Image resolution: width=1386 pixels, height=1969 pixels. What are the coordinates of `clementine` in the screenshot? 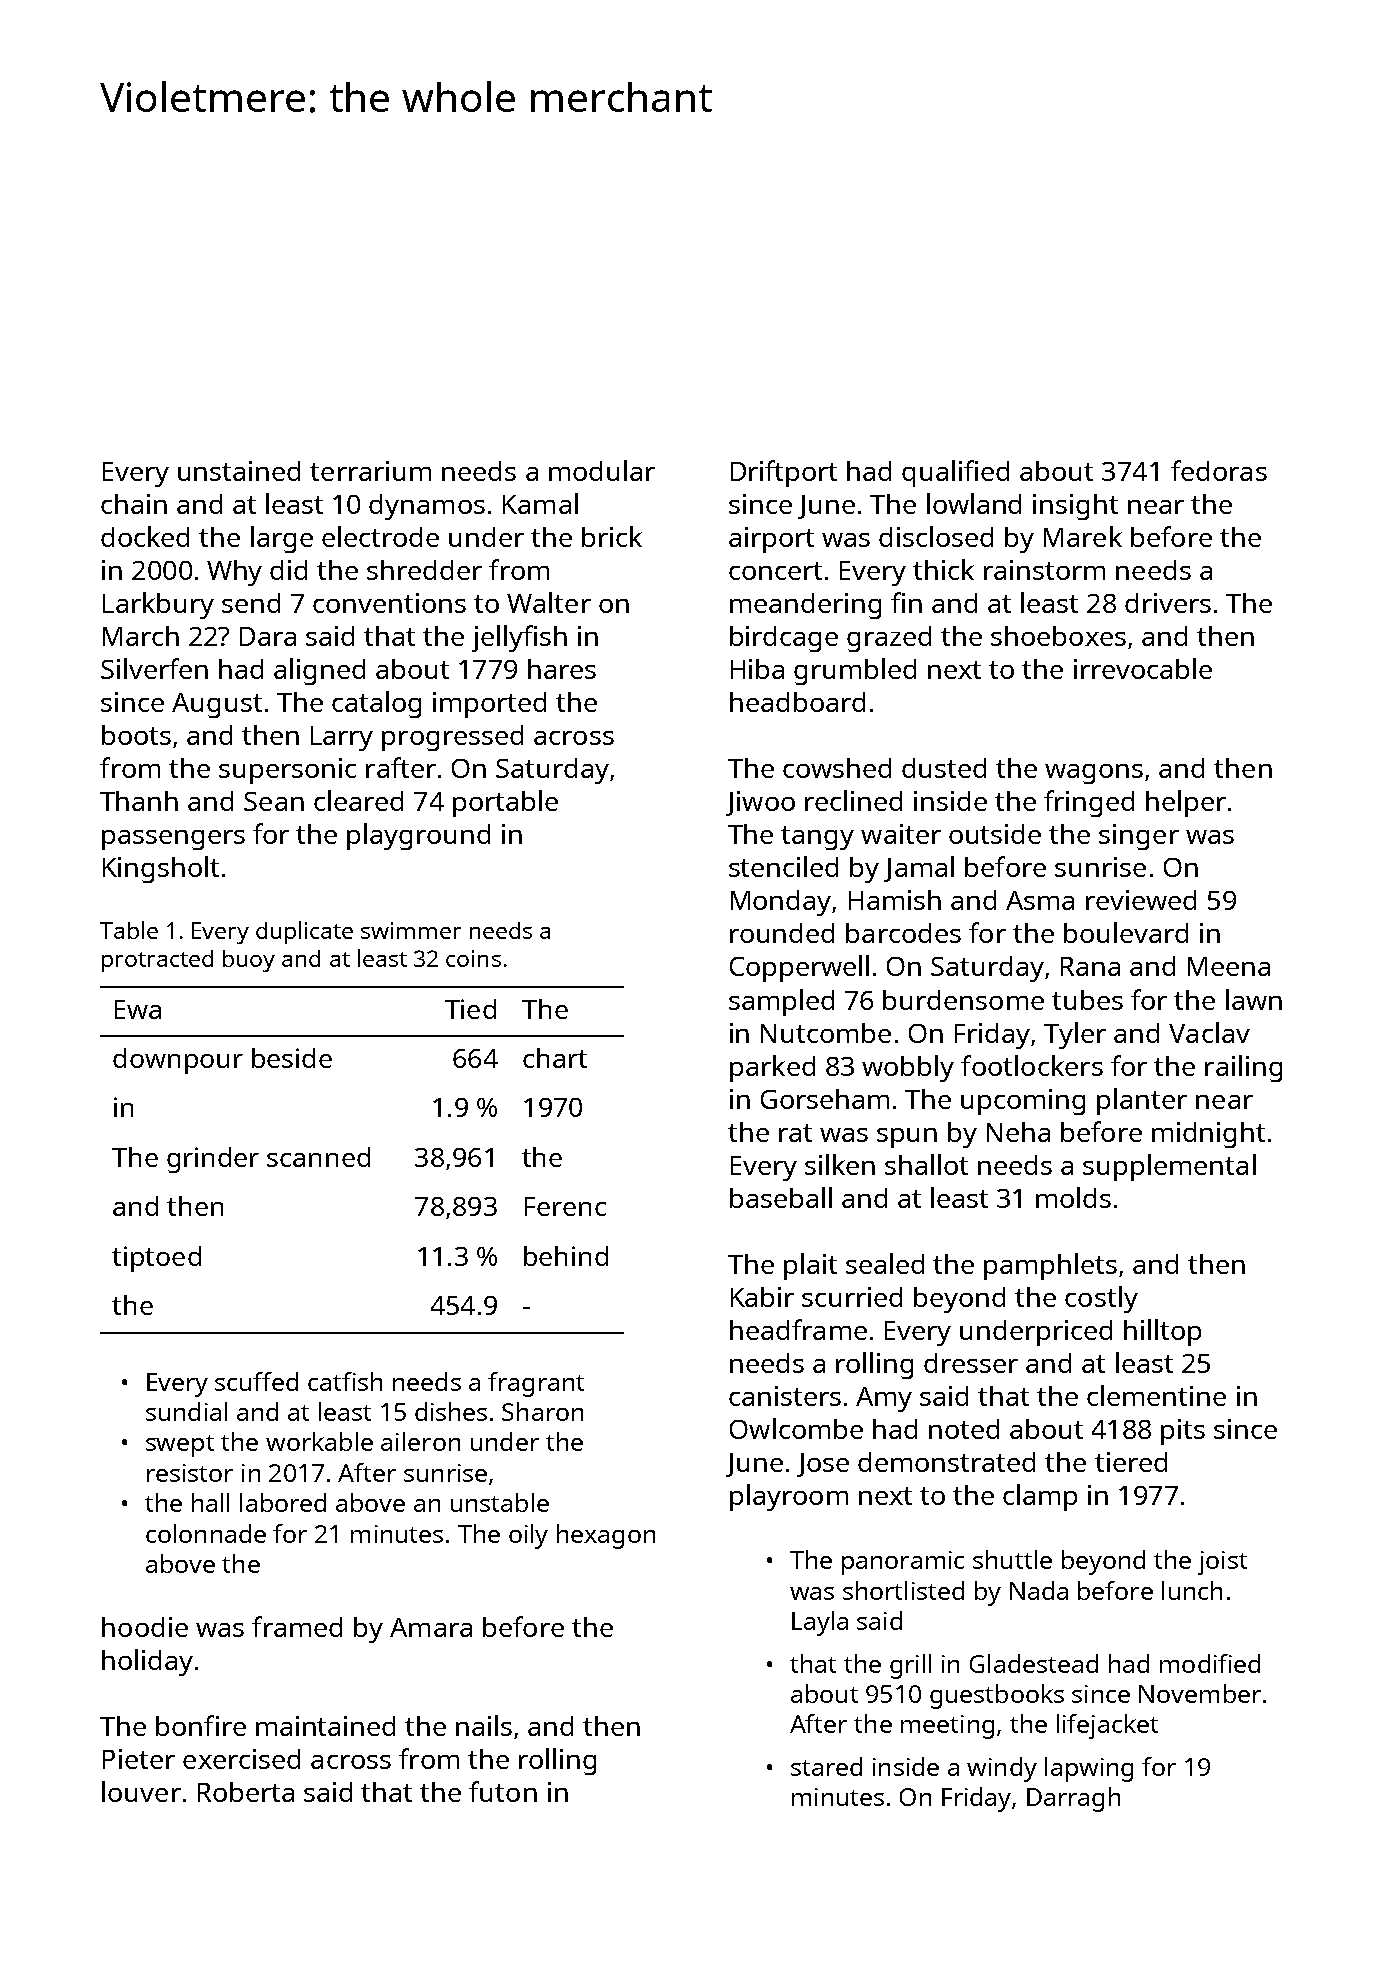 It's located at (1156, 1395).
